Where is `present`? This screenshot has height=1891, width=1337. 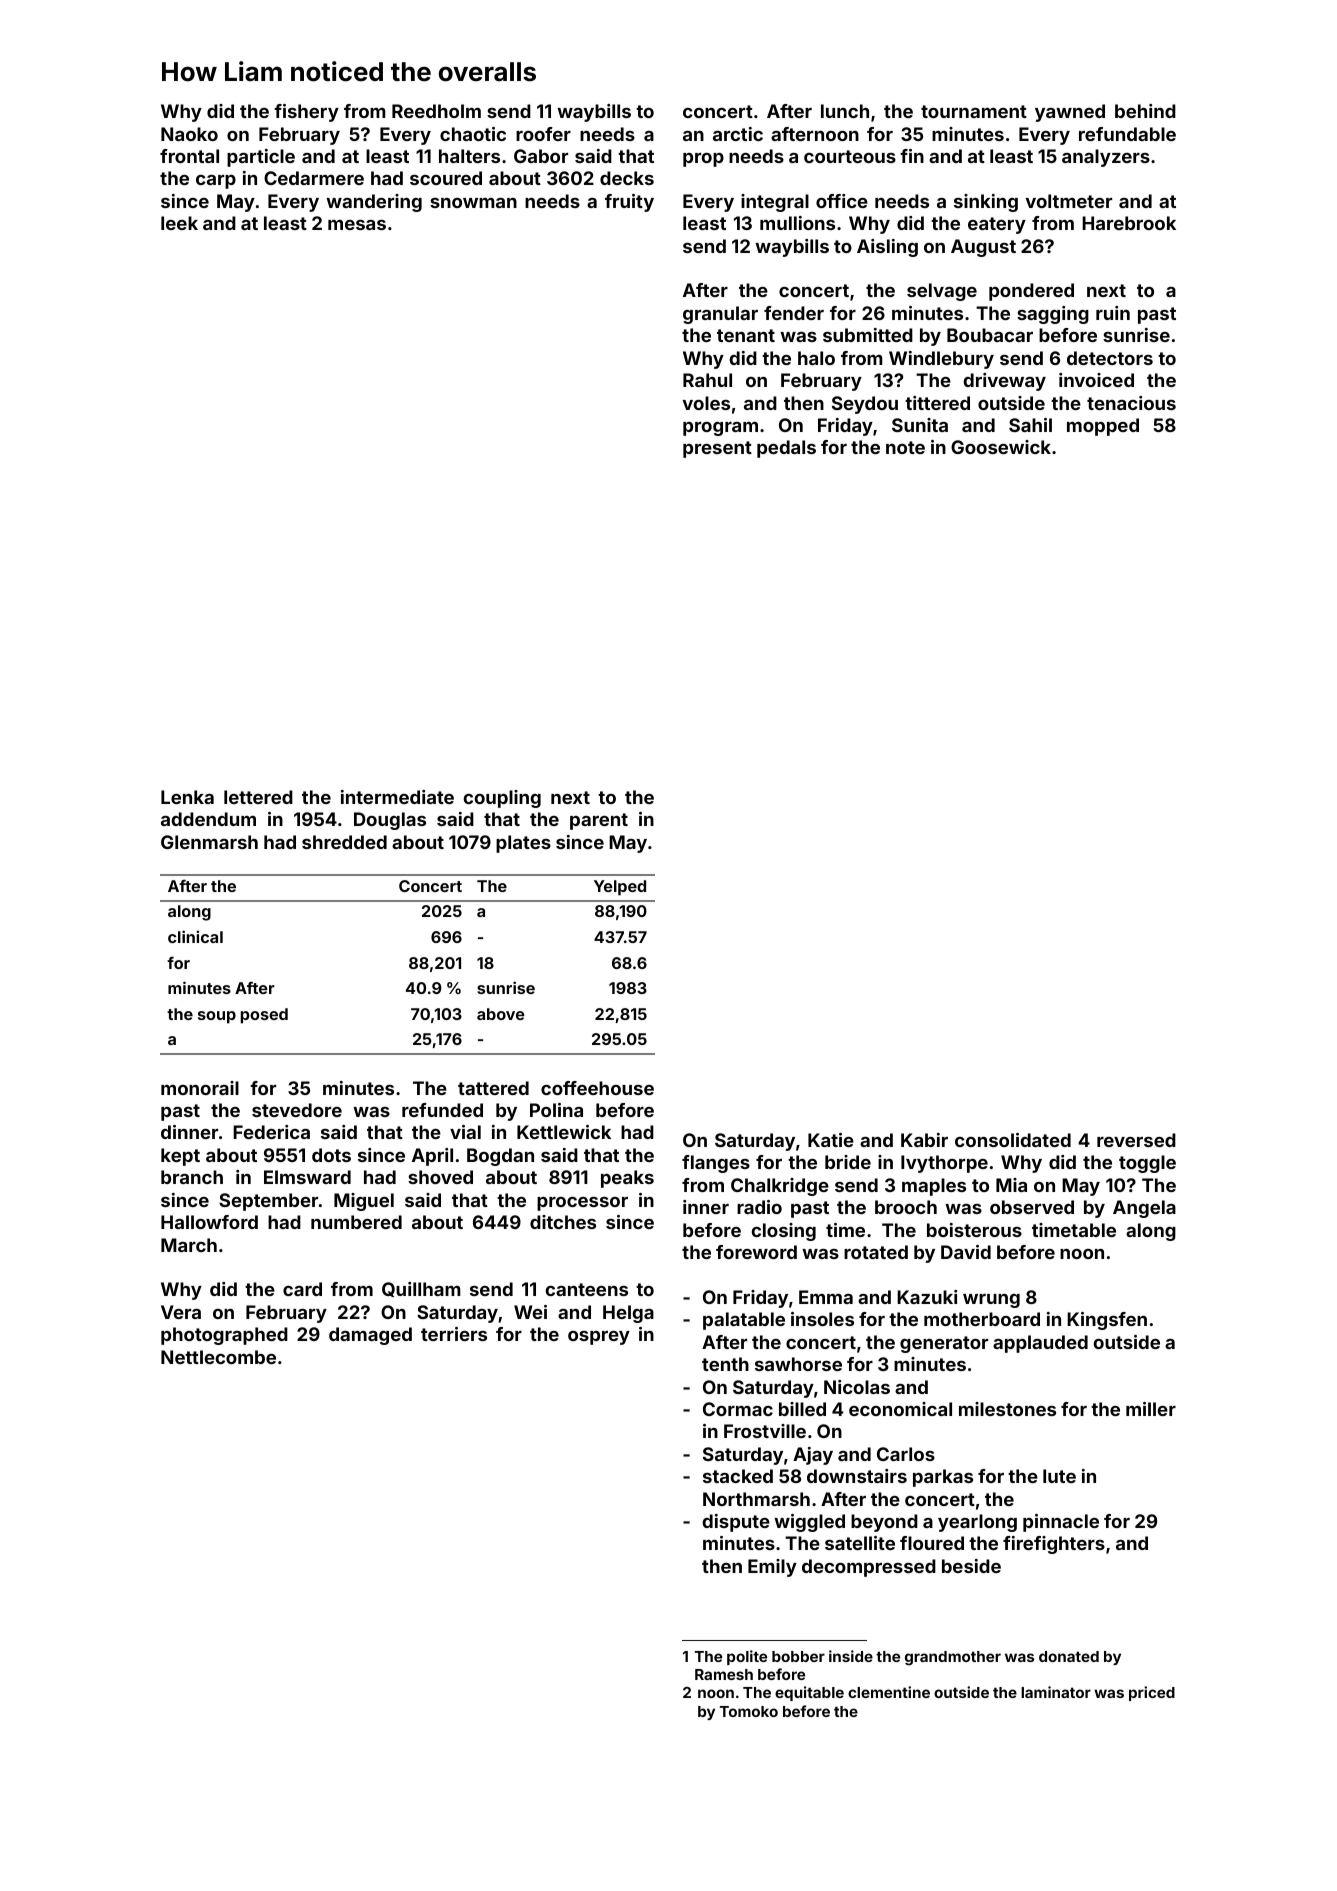 present is located at coordinates (717, 449).
